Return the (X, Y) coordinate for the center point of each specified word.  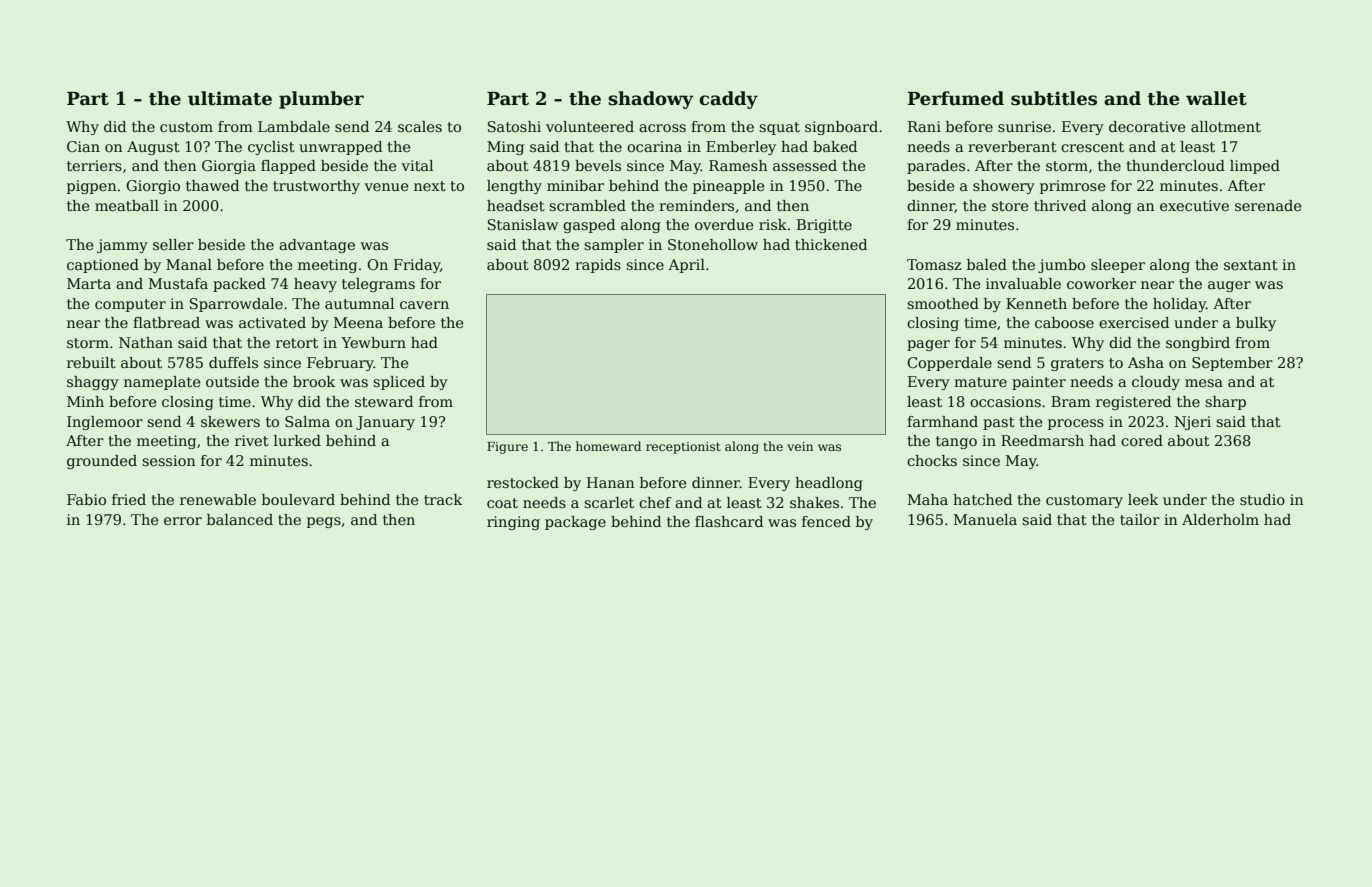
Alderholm (1220, 519)
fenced (826, 521)
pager (928, 345)
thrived (1060, 205)
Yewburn (373, 342)
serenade (1268, 205)
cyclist (271, 148)
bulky (1256, 324)
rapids (598, 266)
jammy (122, 246)
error (183, 521)
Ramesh (738, 165)
